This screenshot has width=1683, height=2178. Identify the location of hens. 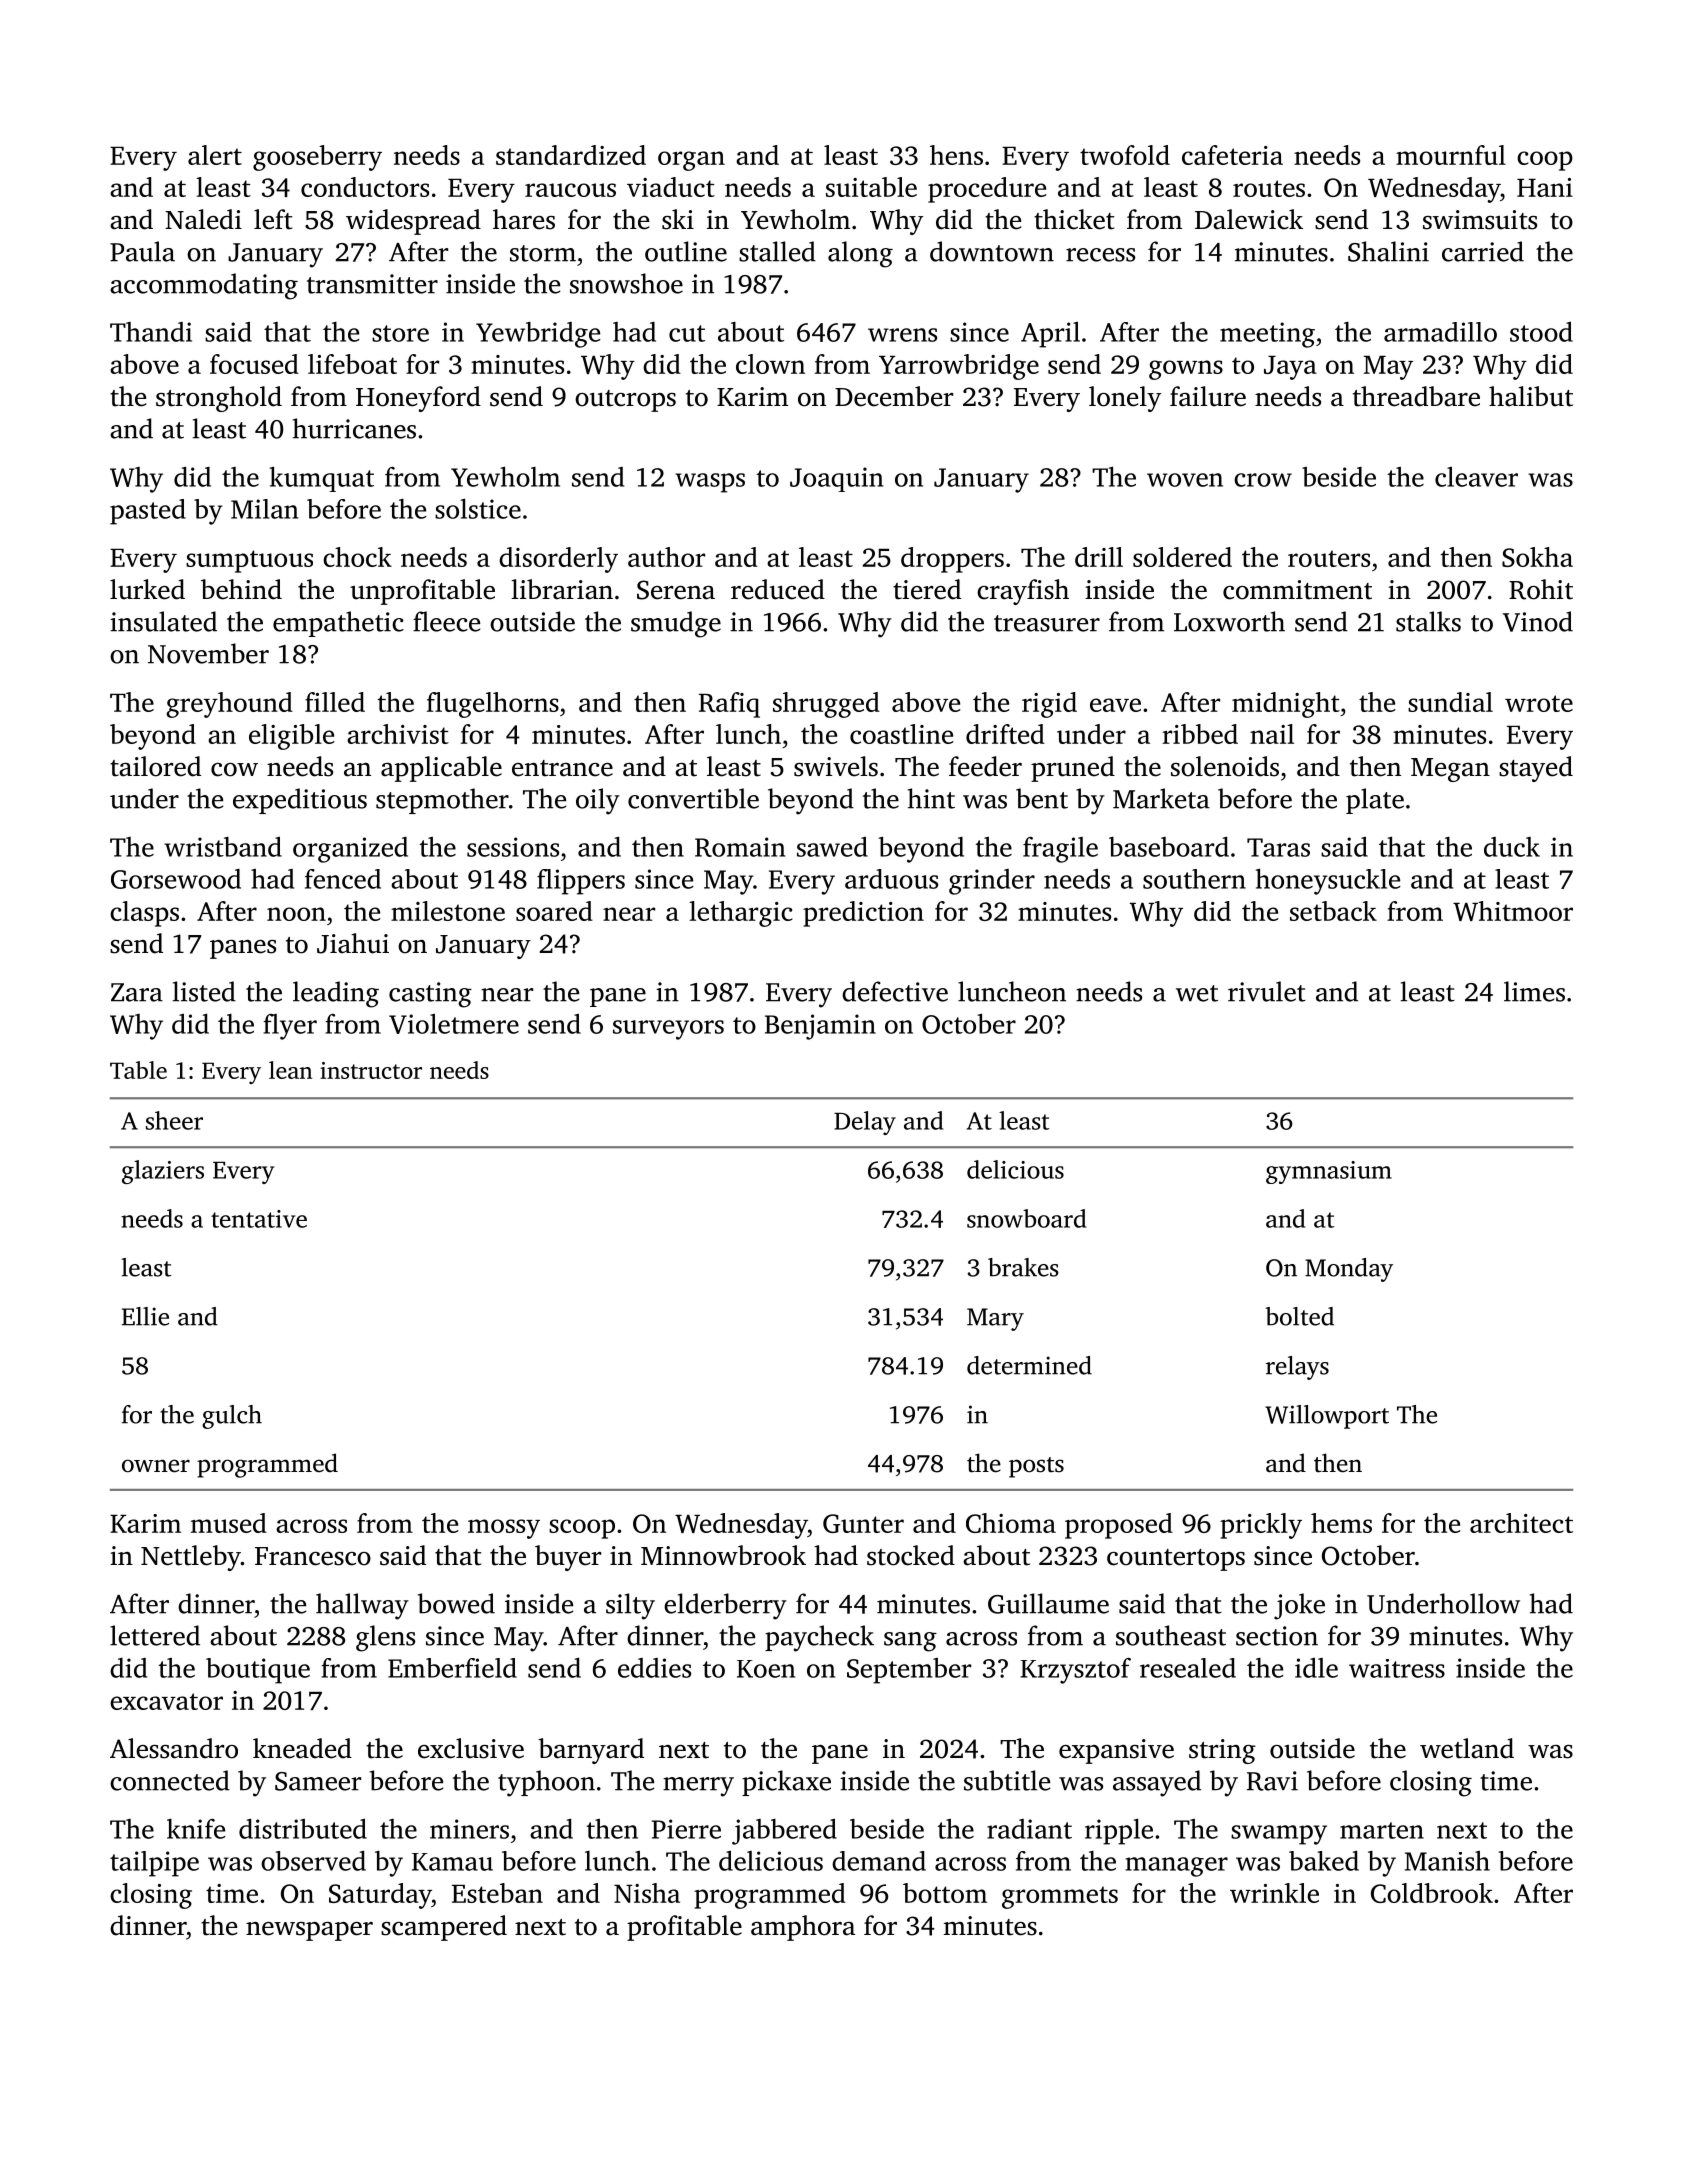
(956, 155).
